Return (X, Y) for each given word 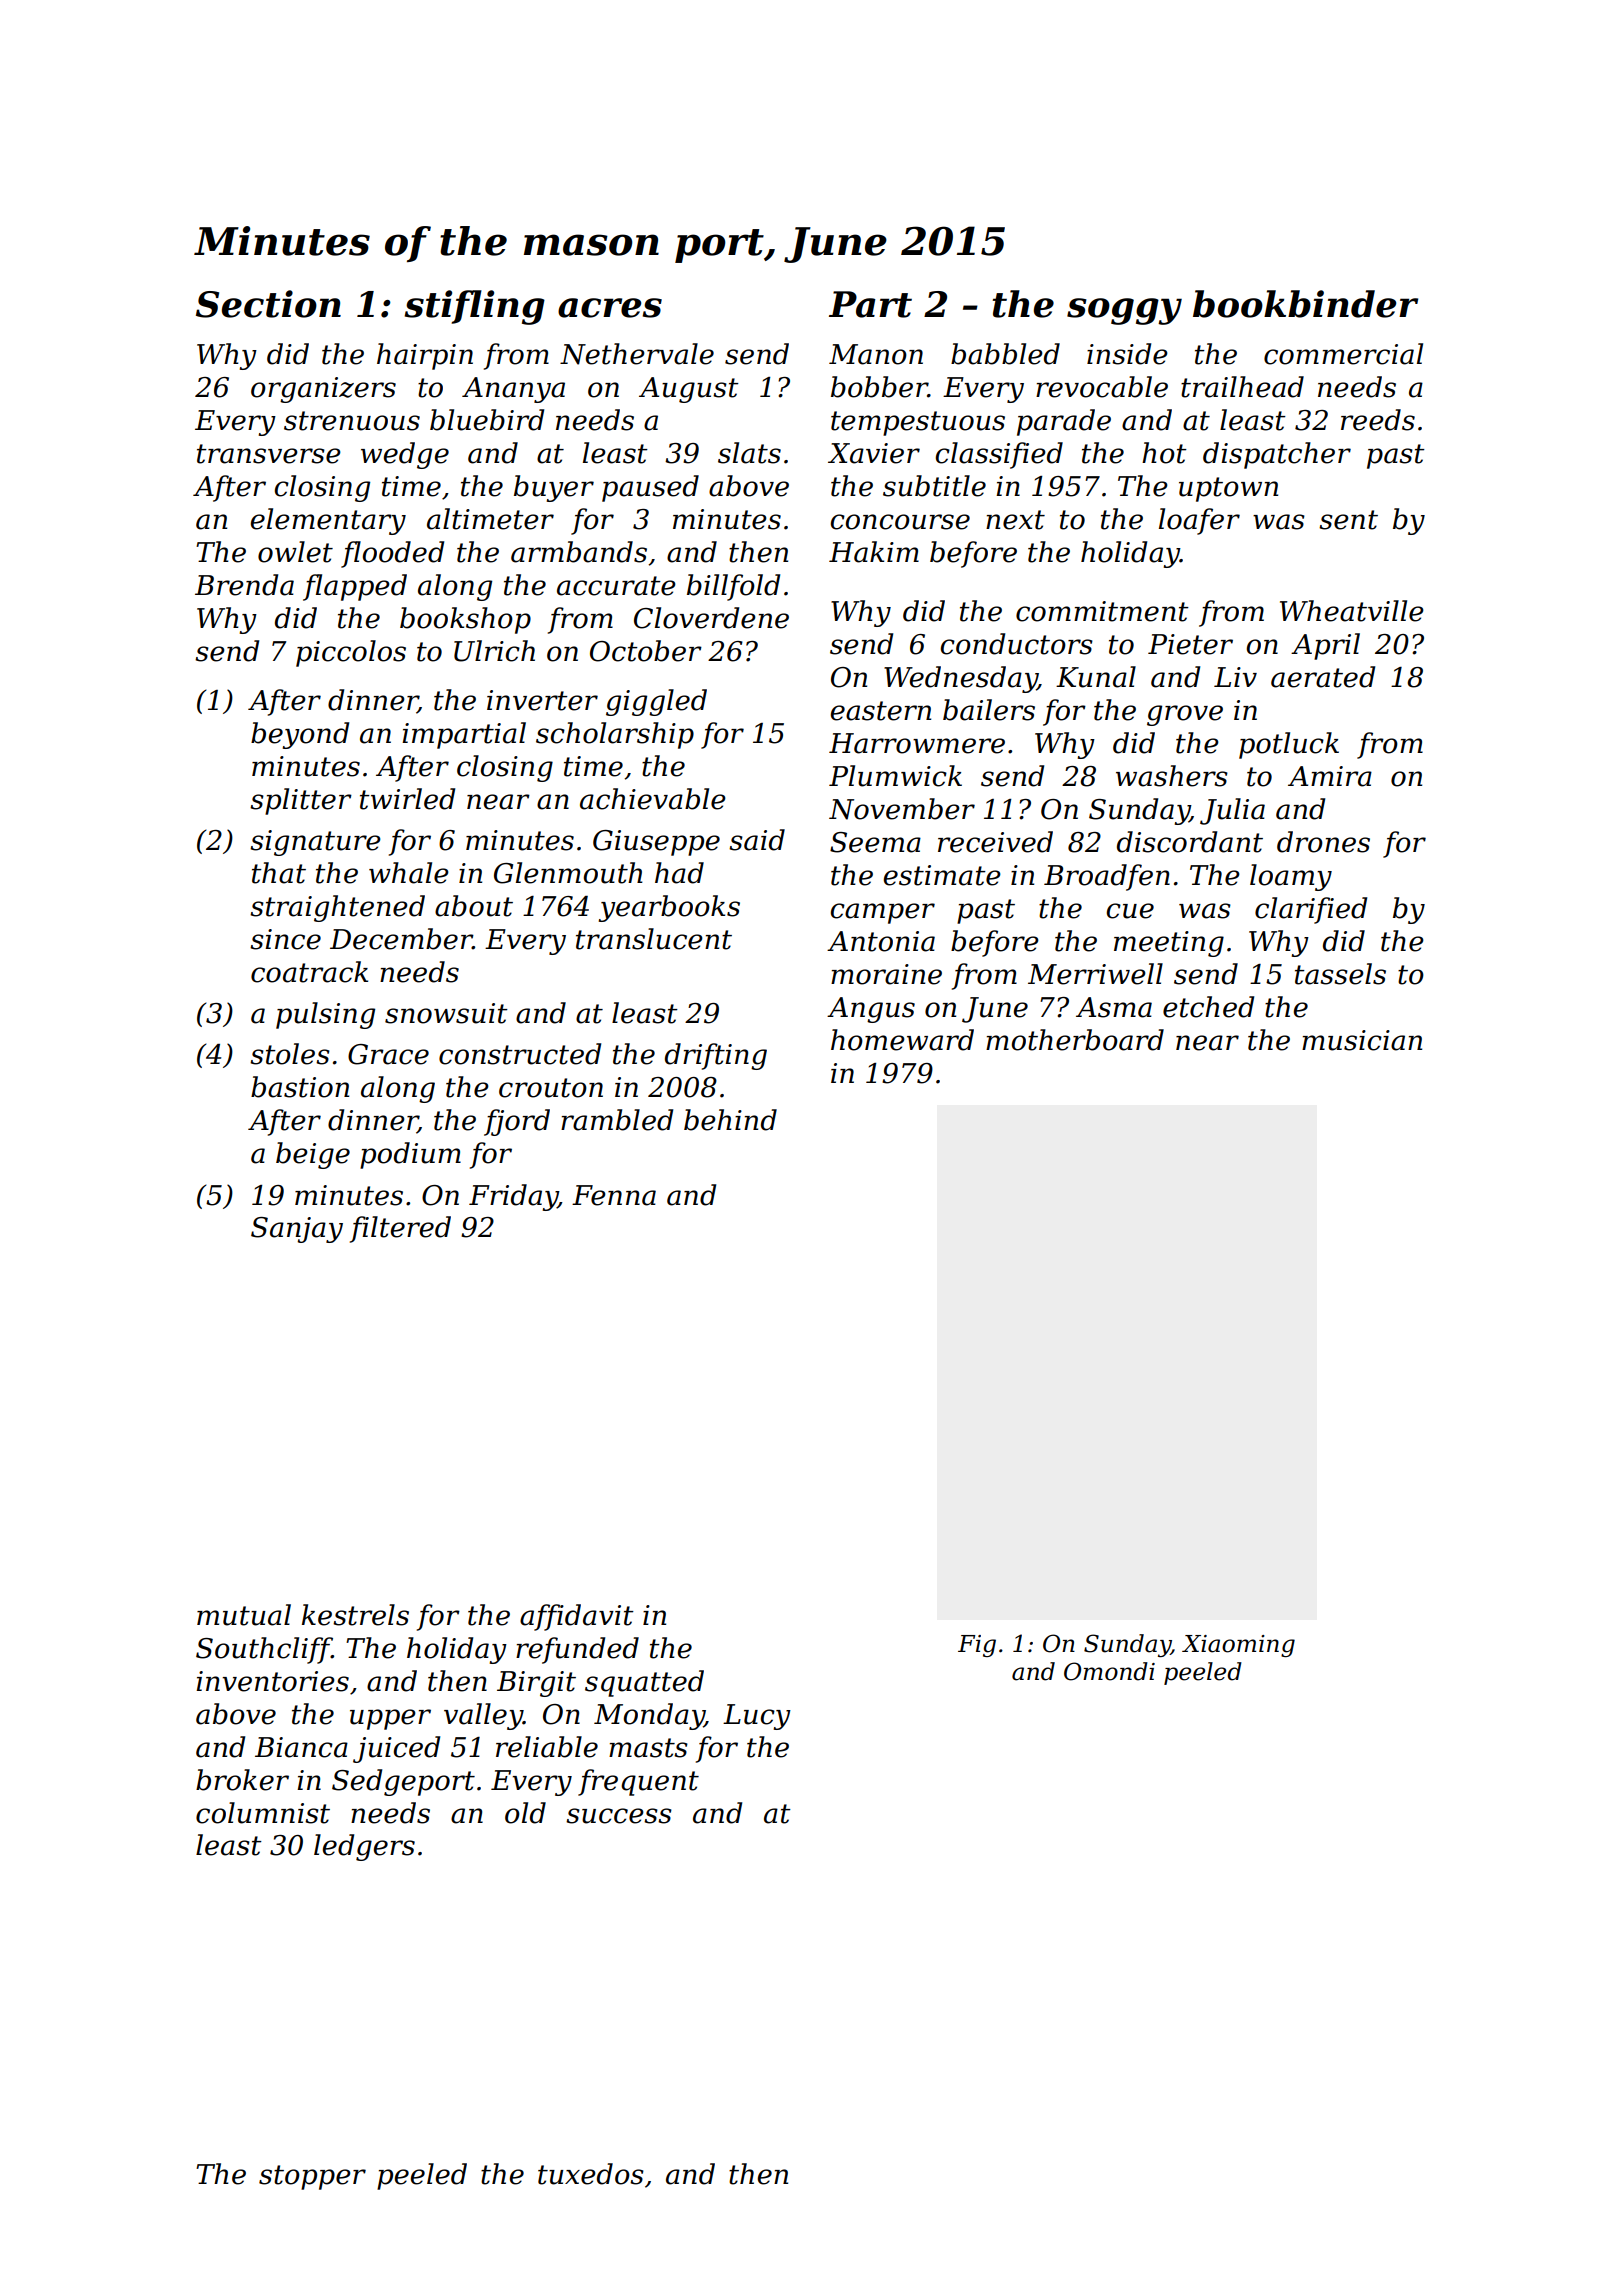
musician (1362, 1040)
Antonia (881, 941)
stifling (474, 307)
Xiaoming (1238, 1646)
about (474, 906)
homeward (902, 1040)
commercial (1343, 354)
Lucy (757, 1717)
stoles (290, 1054)
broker (242, 1780)
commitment (1102, 611)
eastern (881, 711)
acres (610, 308)
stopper (312, 2177)
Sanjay (297, 1230)
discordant (1190, 842)
